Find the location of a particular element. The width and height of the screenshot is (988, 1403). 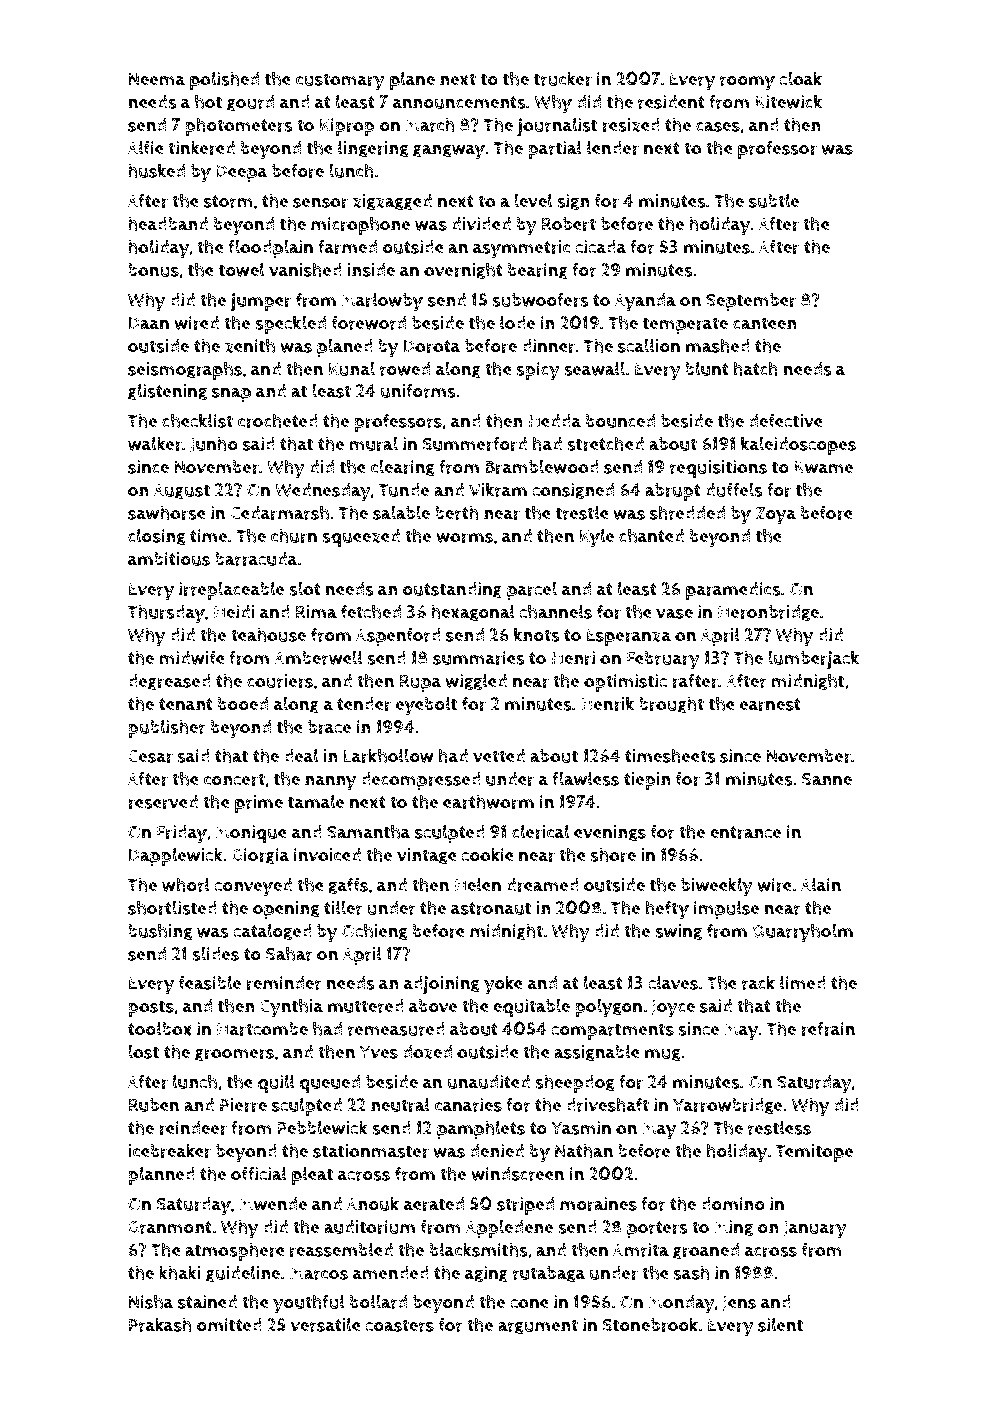

customary is located at coordinates (340, 82).
